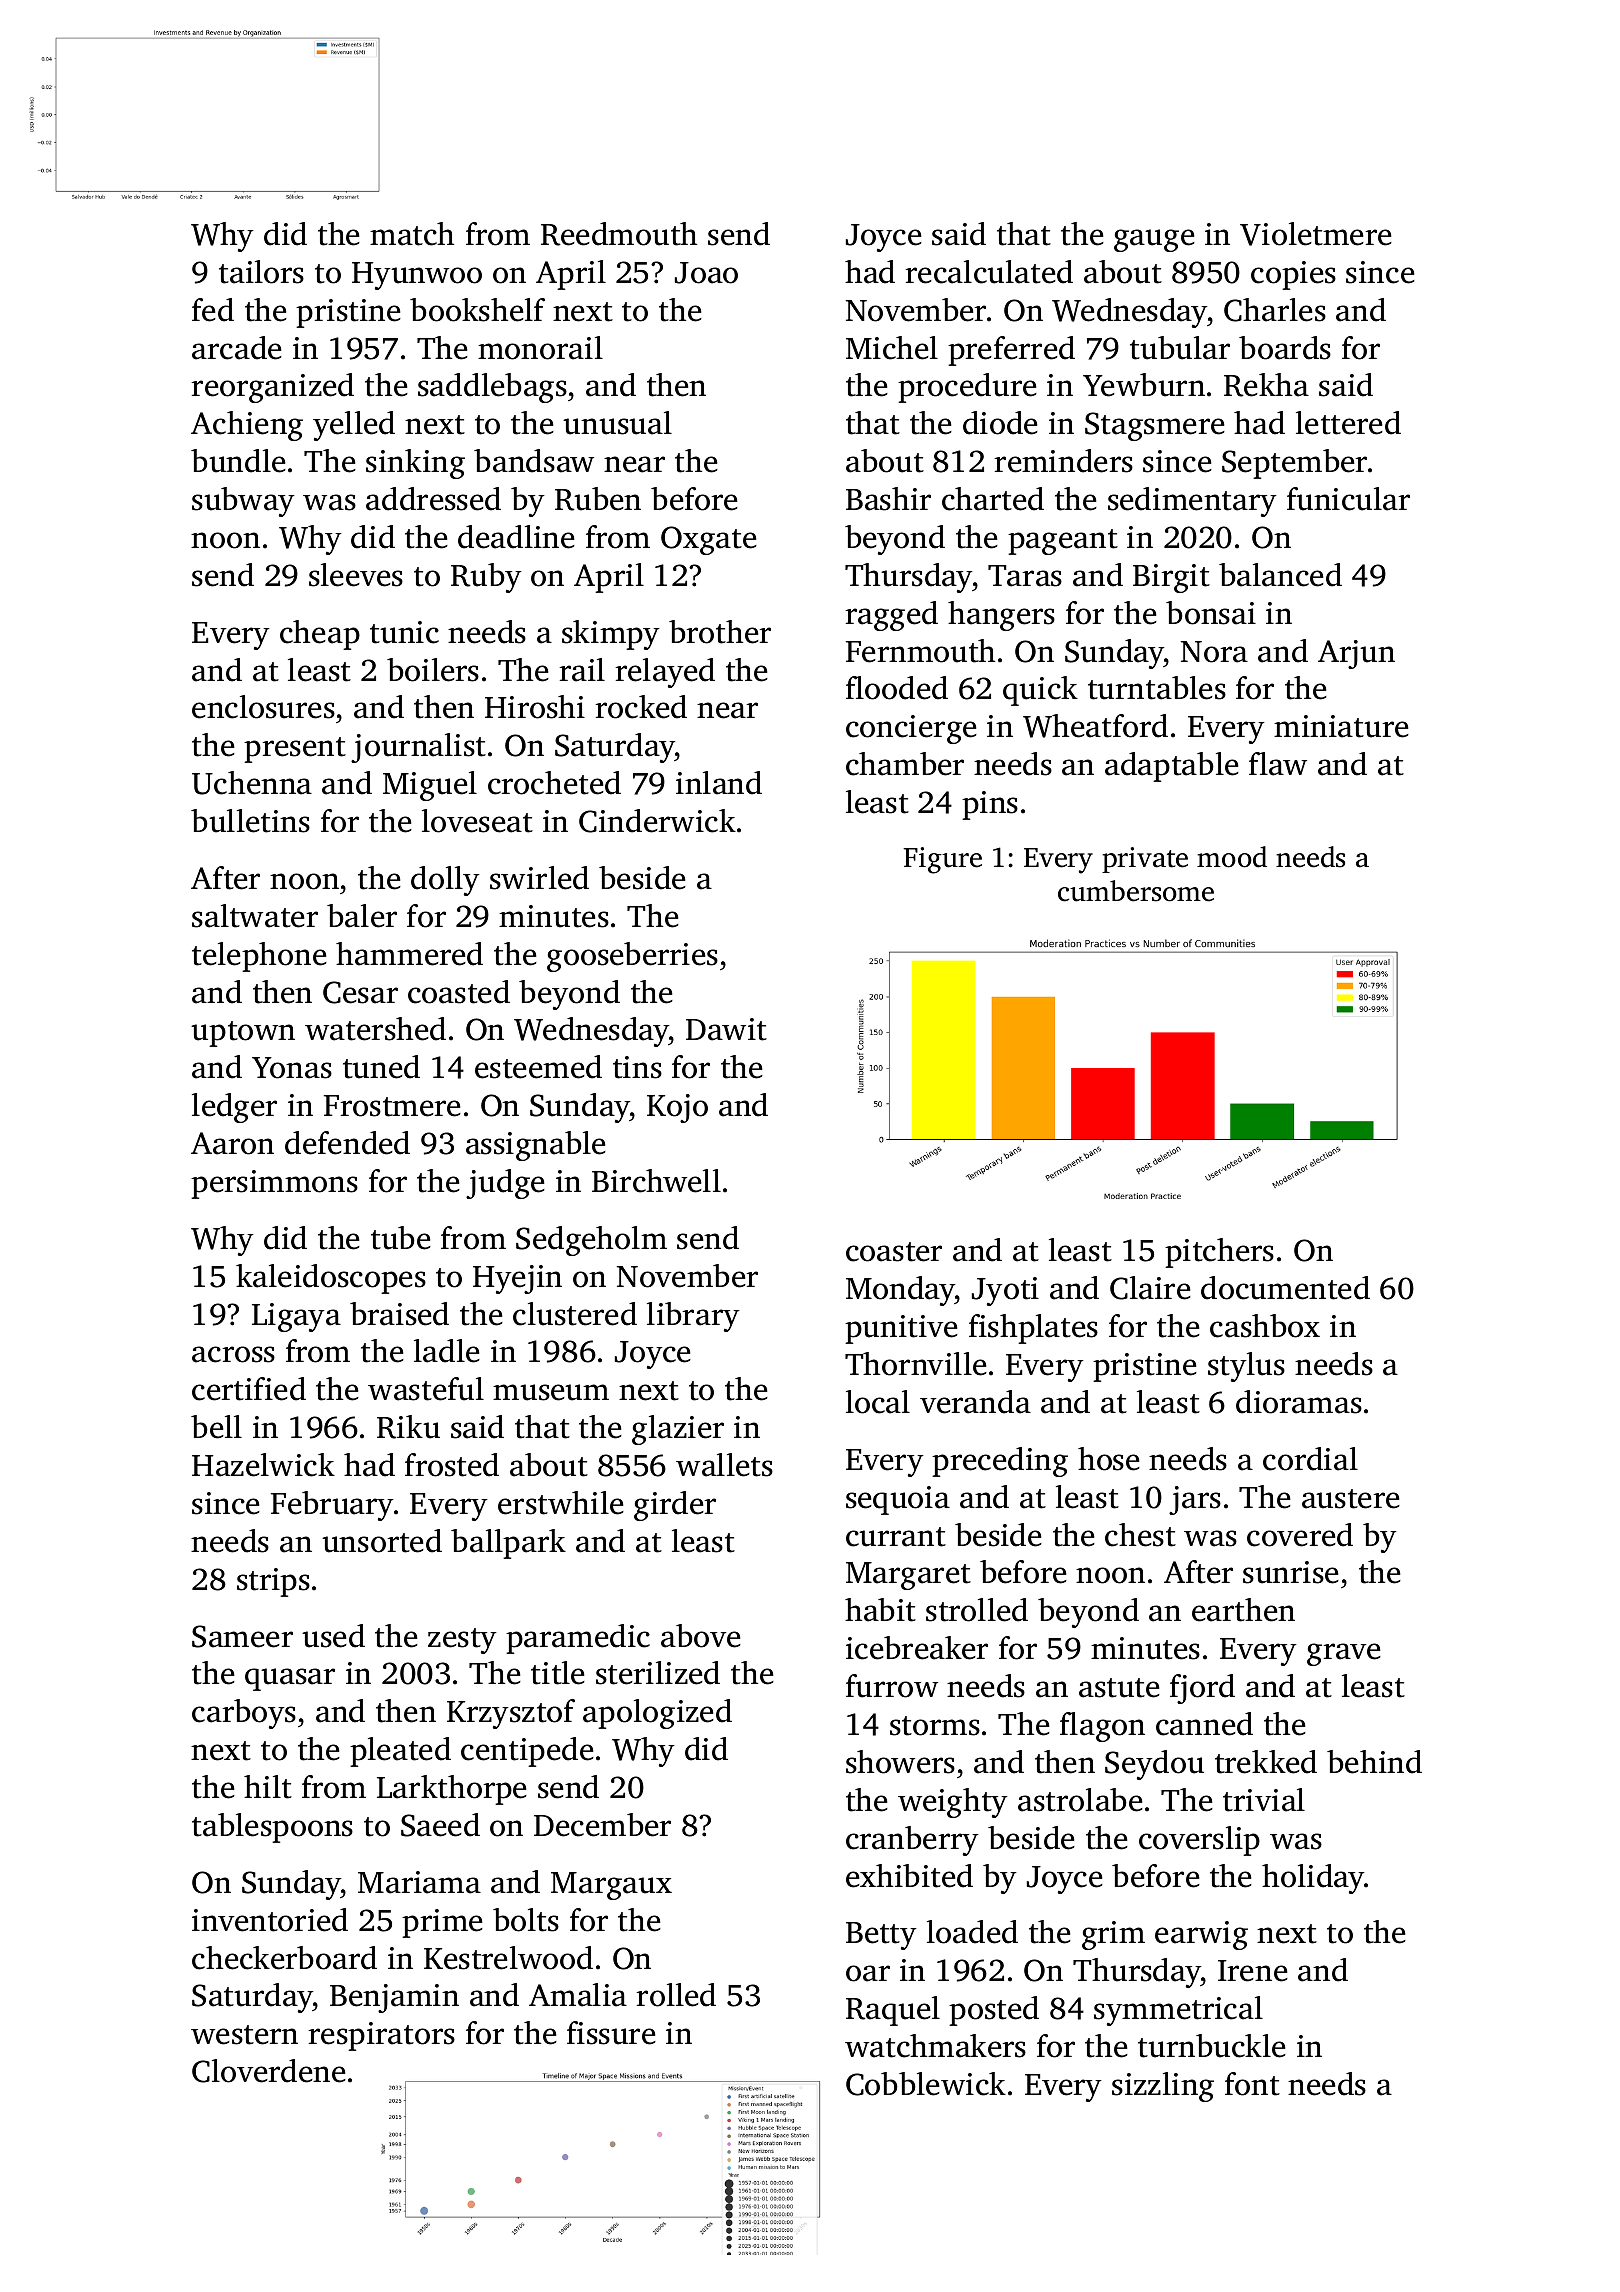 This screenshot has height=2292, width=1620. Describe the element at coordinates (412, 234) in the screenshot. I see `match` at that location.
